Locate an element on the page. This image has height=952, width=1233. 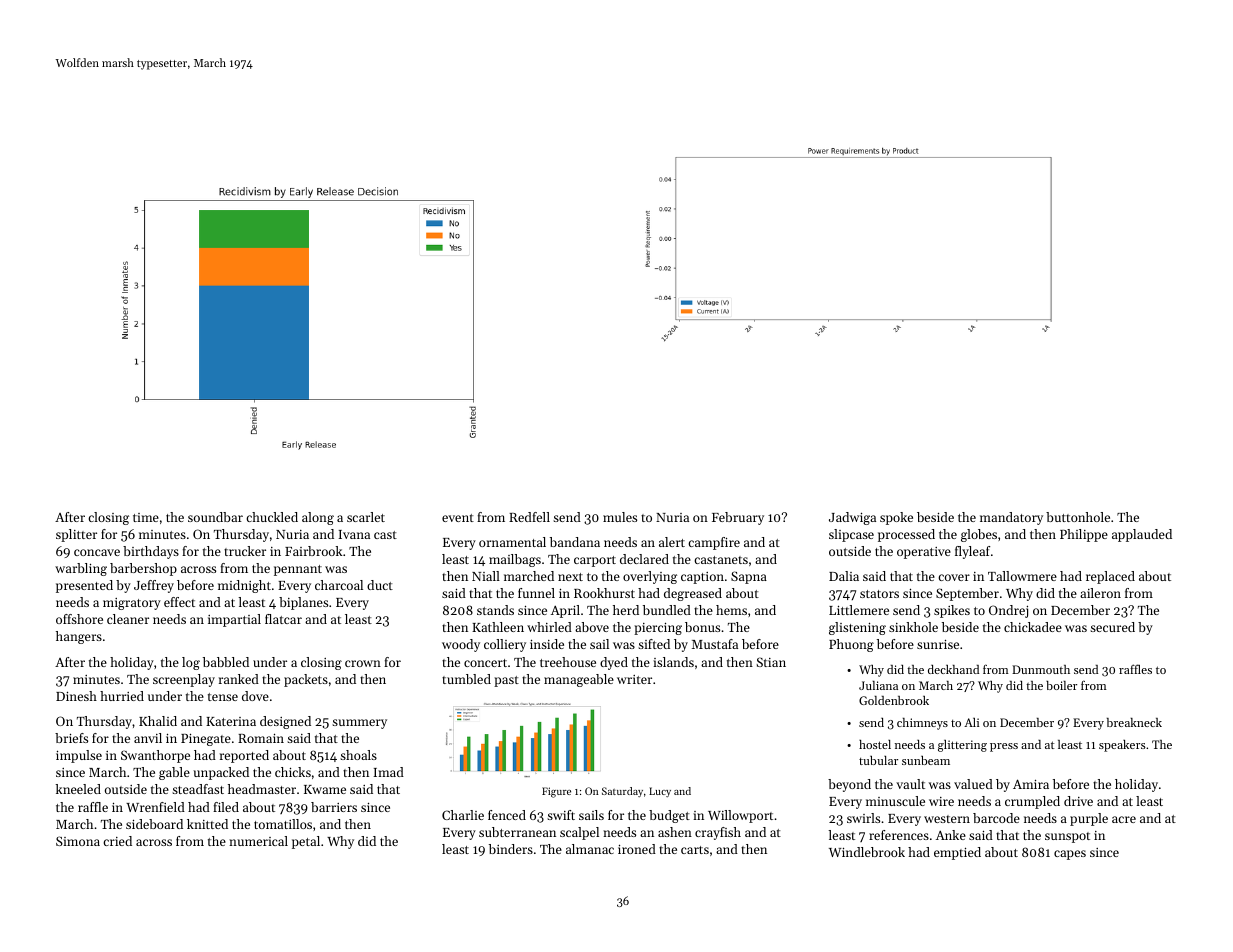
Katerina is located at coordinates (231, 721).
